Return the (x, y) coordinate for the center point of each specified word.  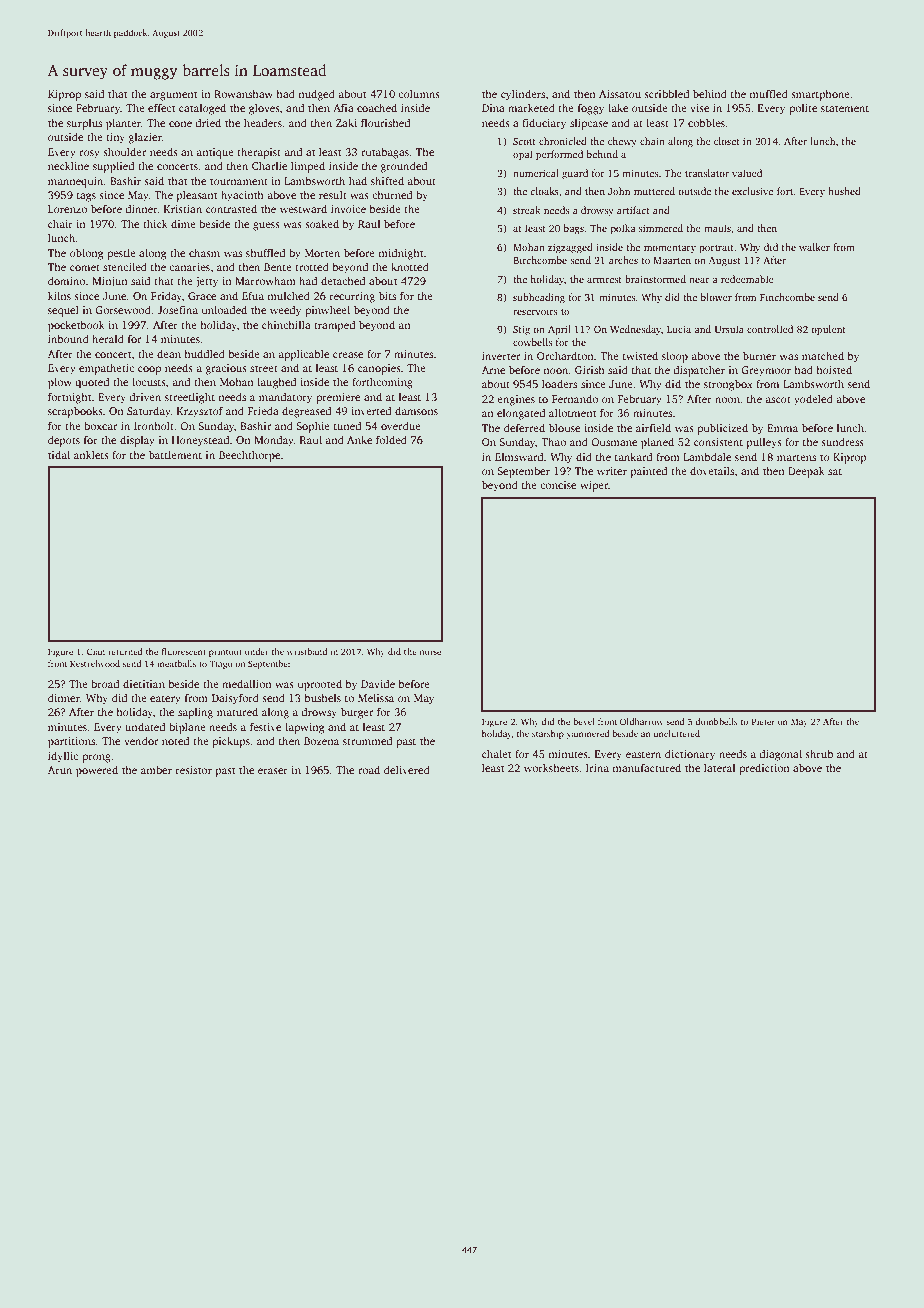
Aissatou (620, 94)
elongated (521, 414)
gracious (226, 369)
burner (759, 355)
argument (173, 96)
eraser (273, 771)
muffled (768, 93)
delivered (407, 769)
